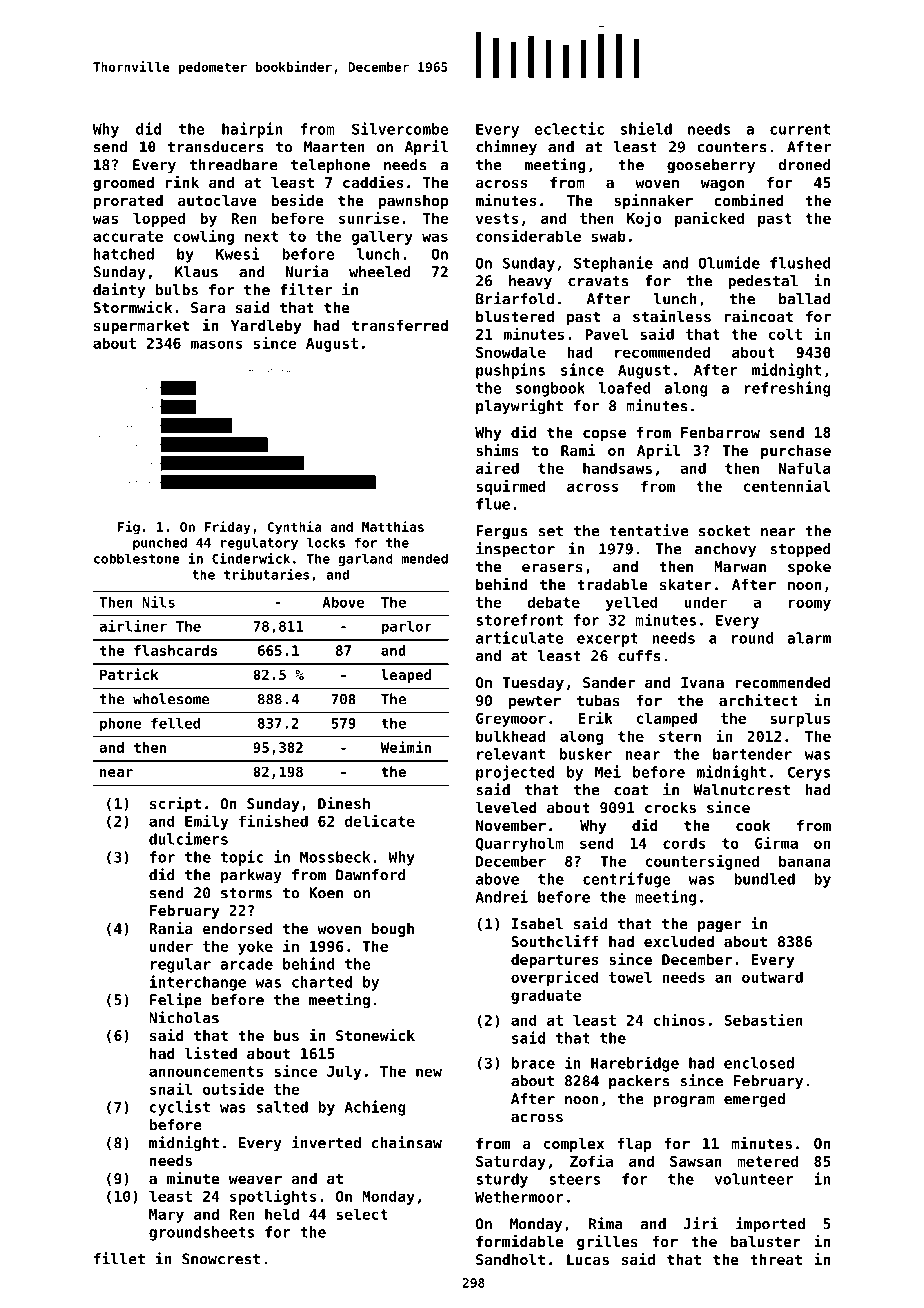 The height and width of the page is (1308, 924). I want to click on autoclave, so click(217, 200).
